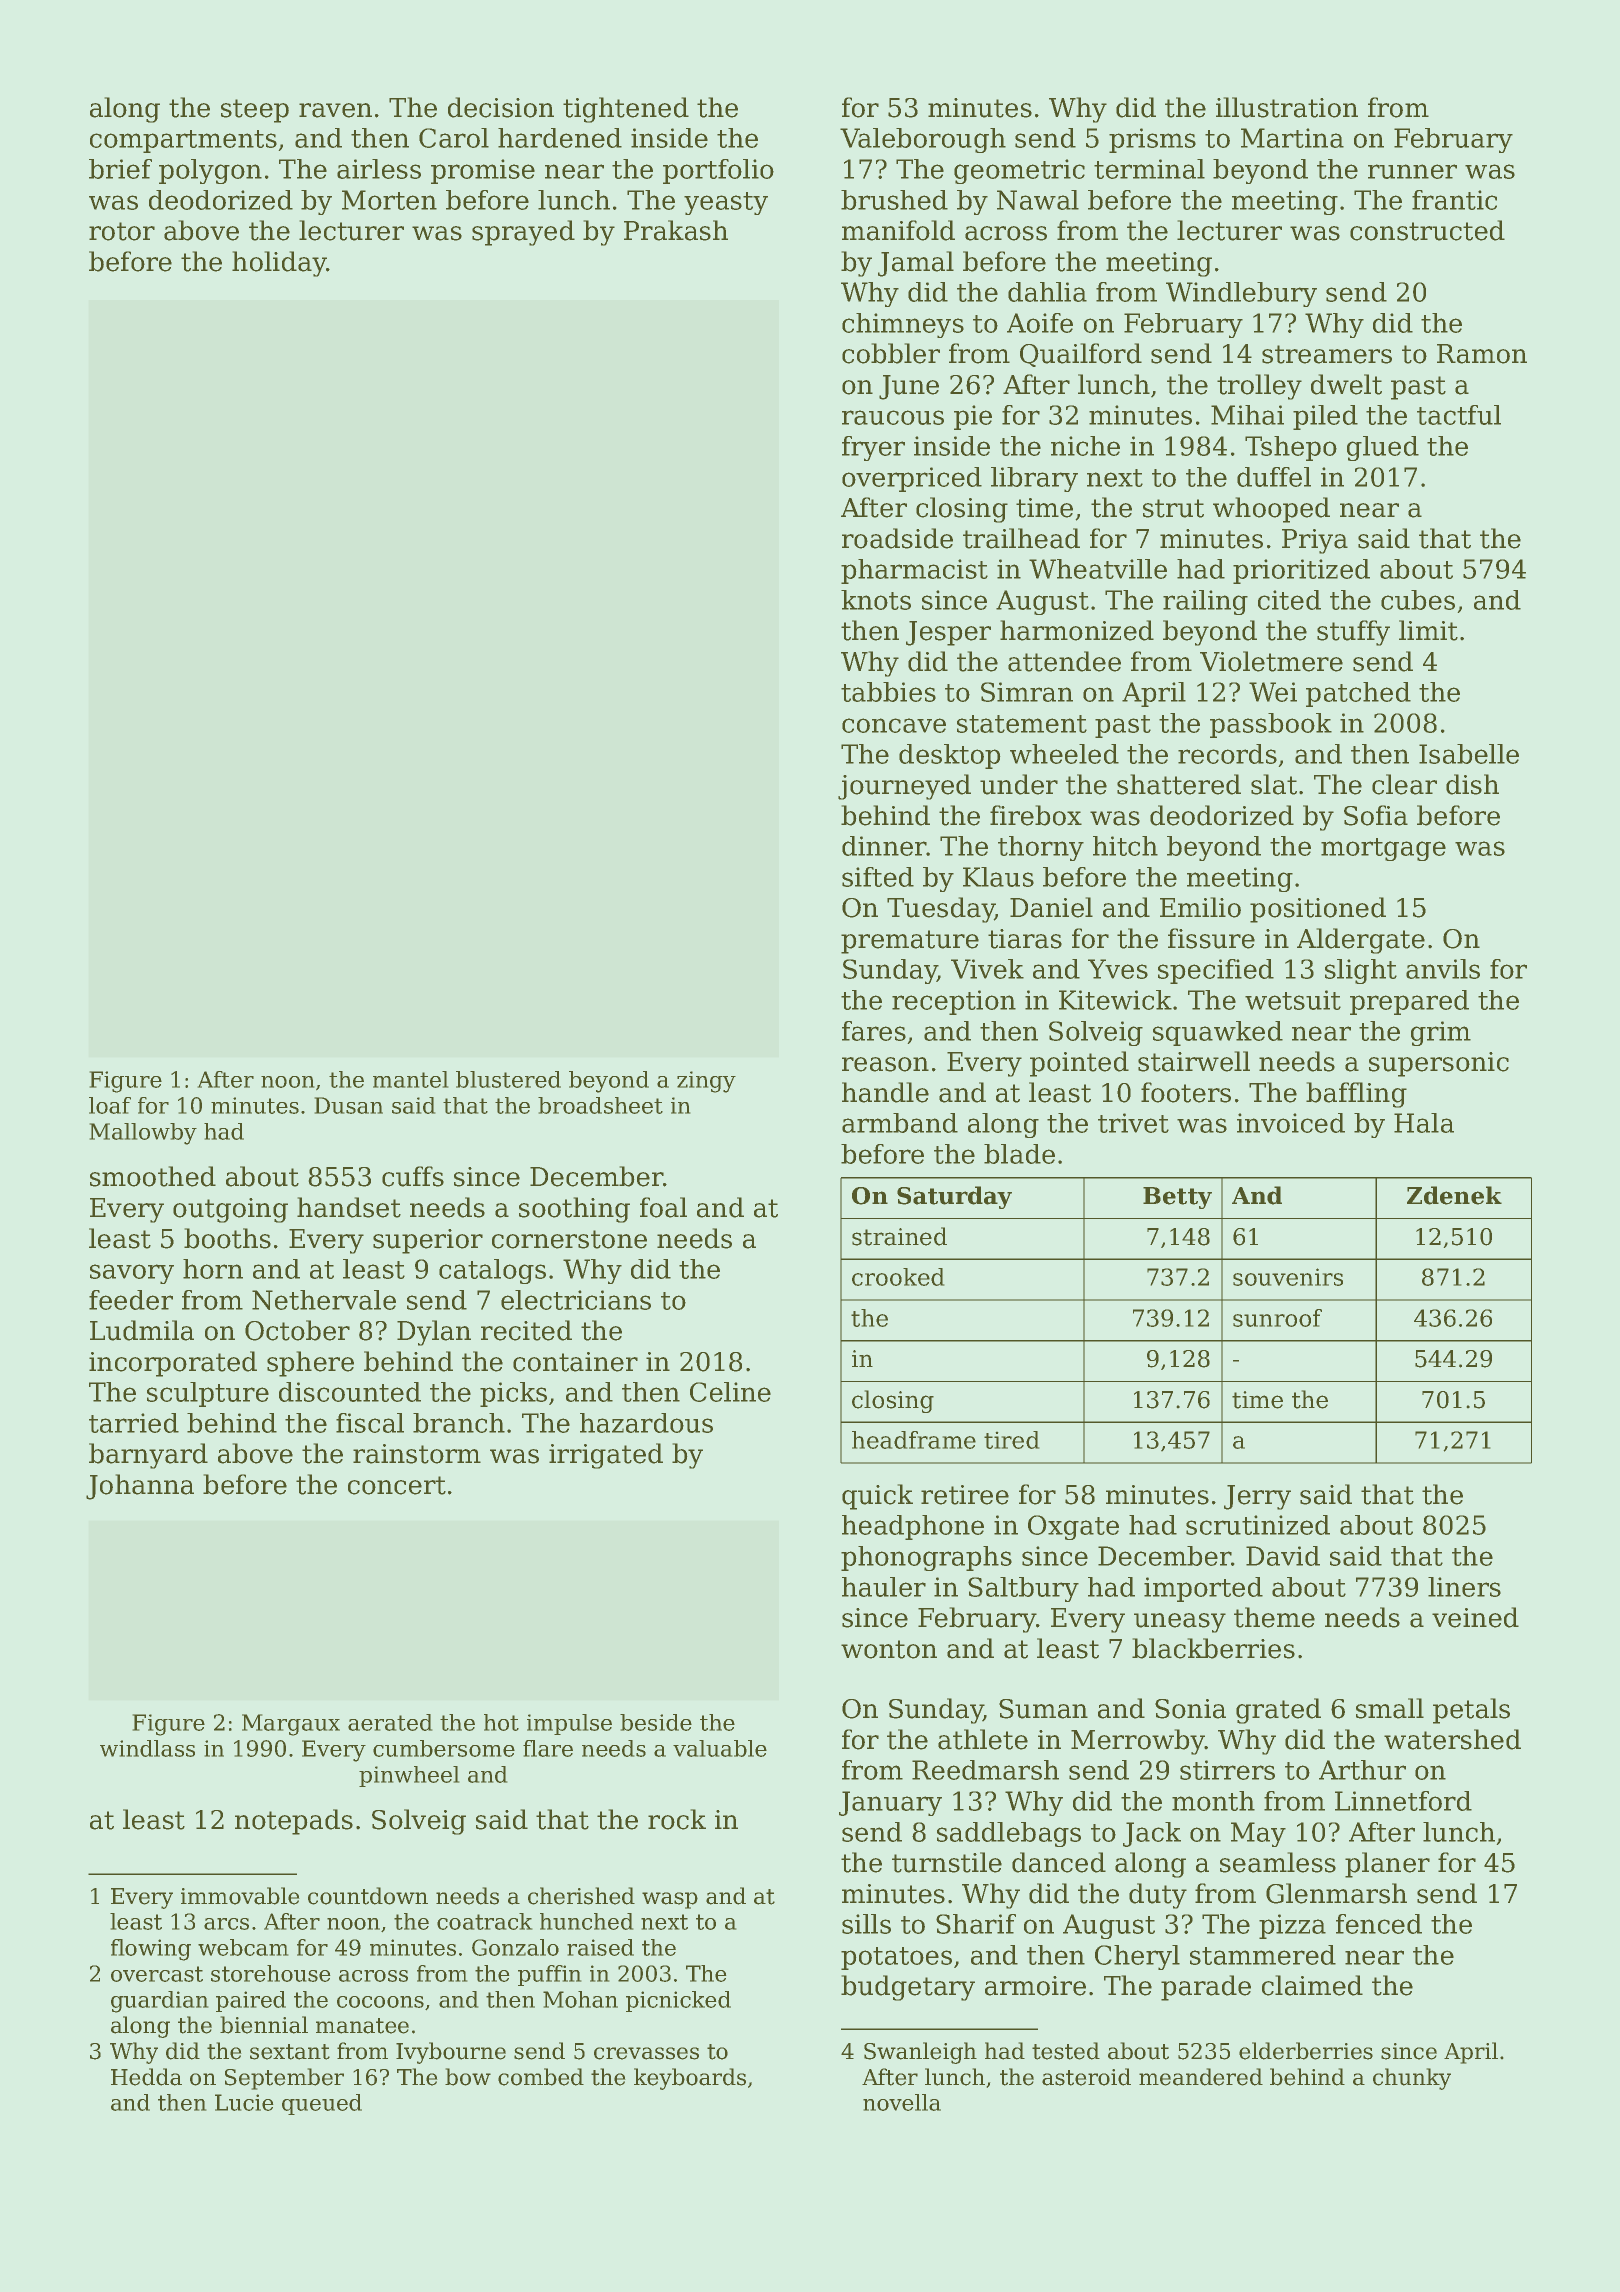 The height and width of the screenshot is (2292, 1620). I want to click on zingy, so click(706, 1082).
